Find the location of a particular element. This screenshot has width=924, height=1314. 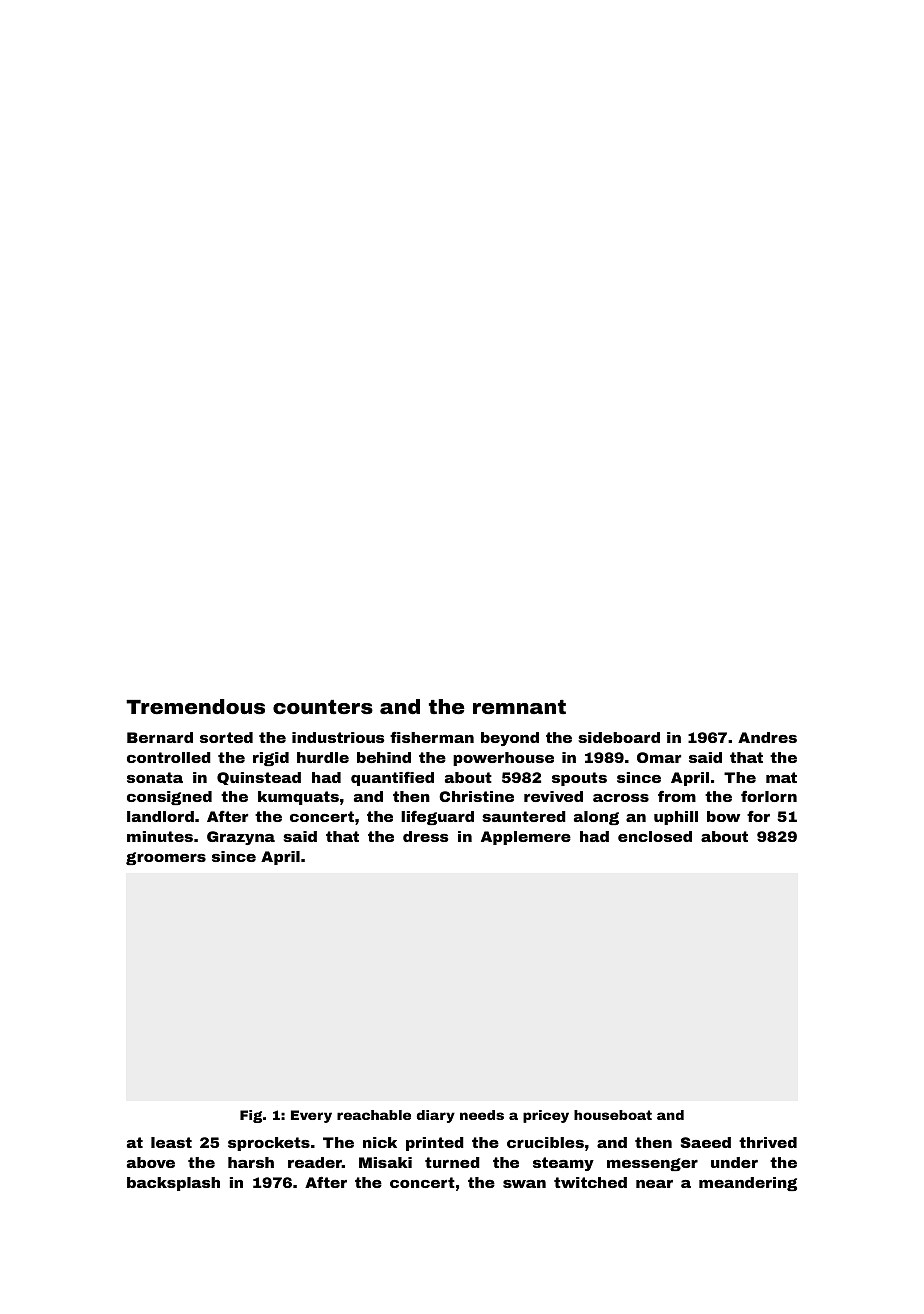

printed is located at coordinates (435, 1144).
